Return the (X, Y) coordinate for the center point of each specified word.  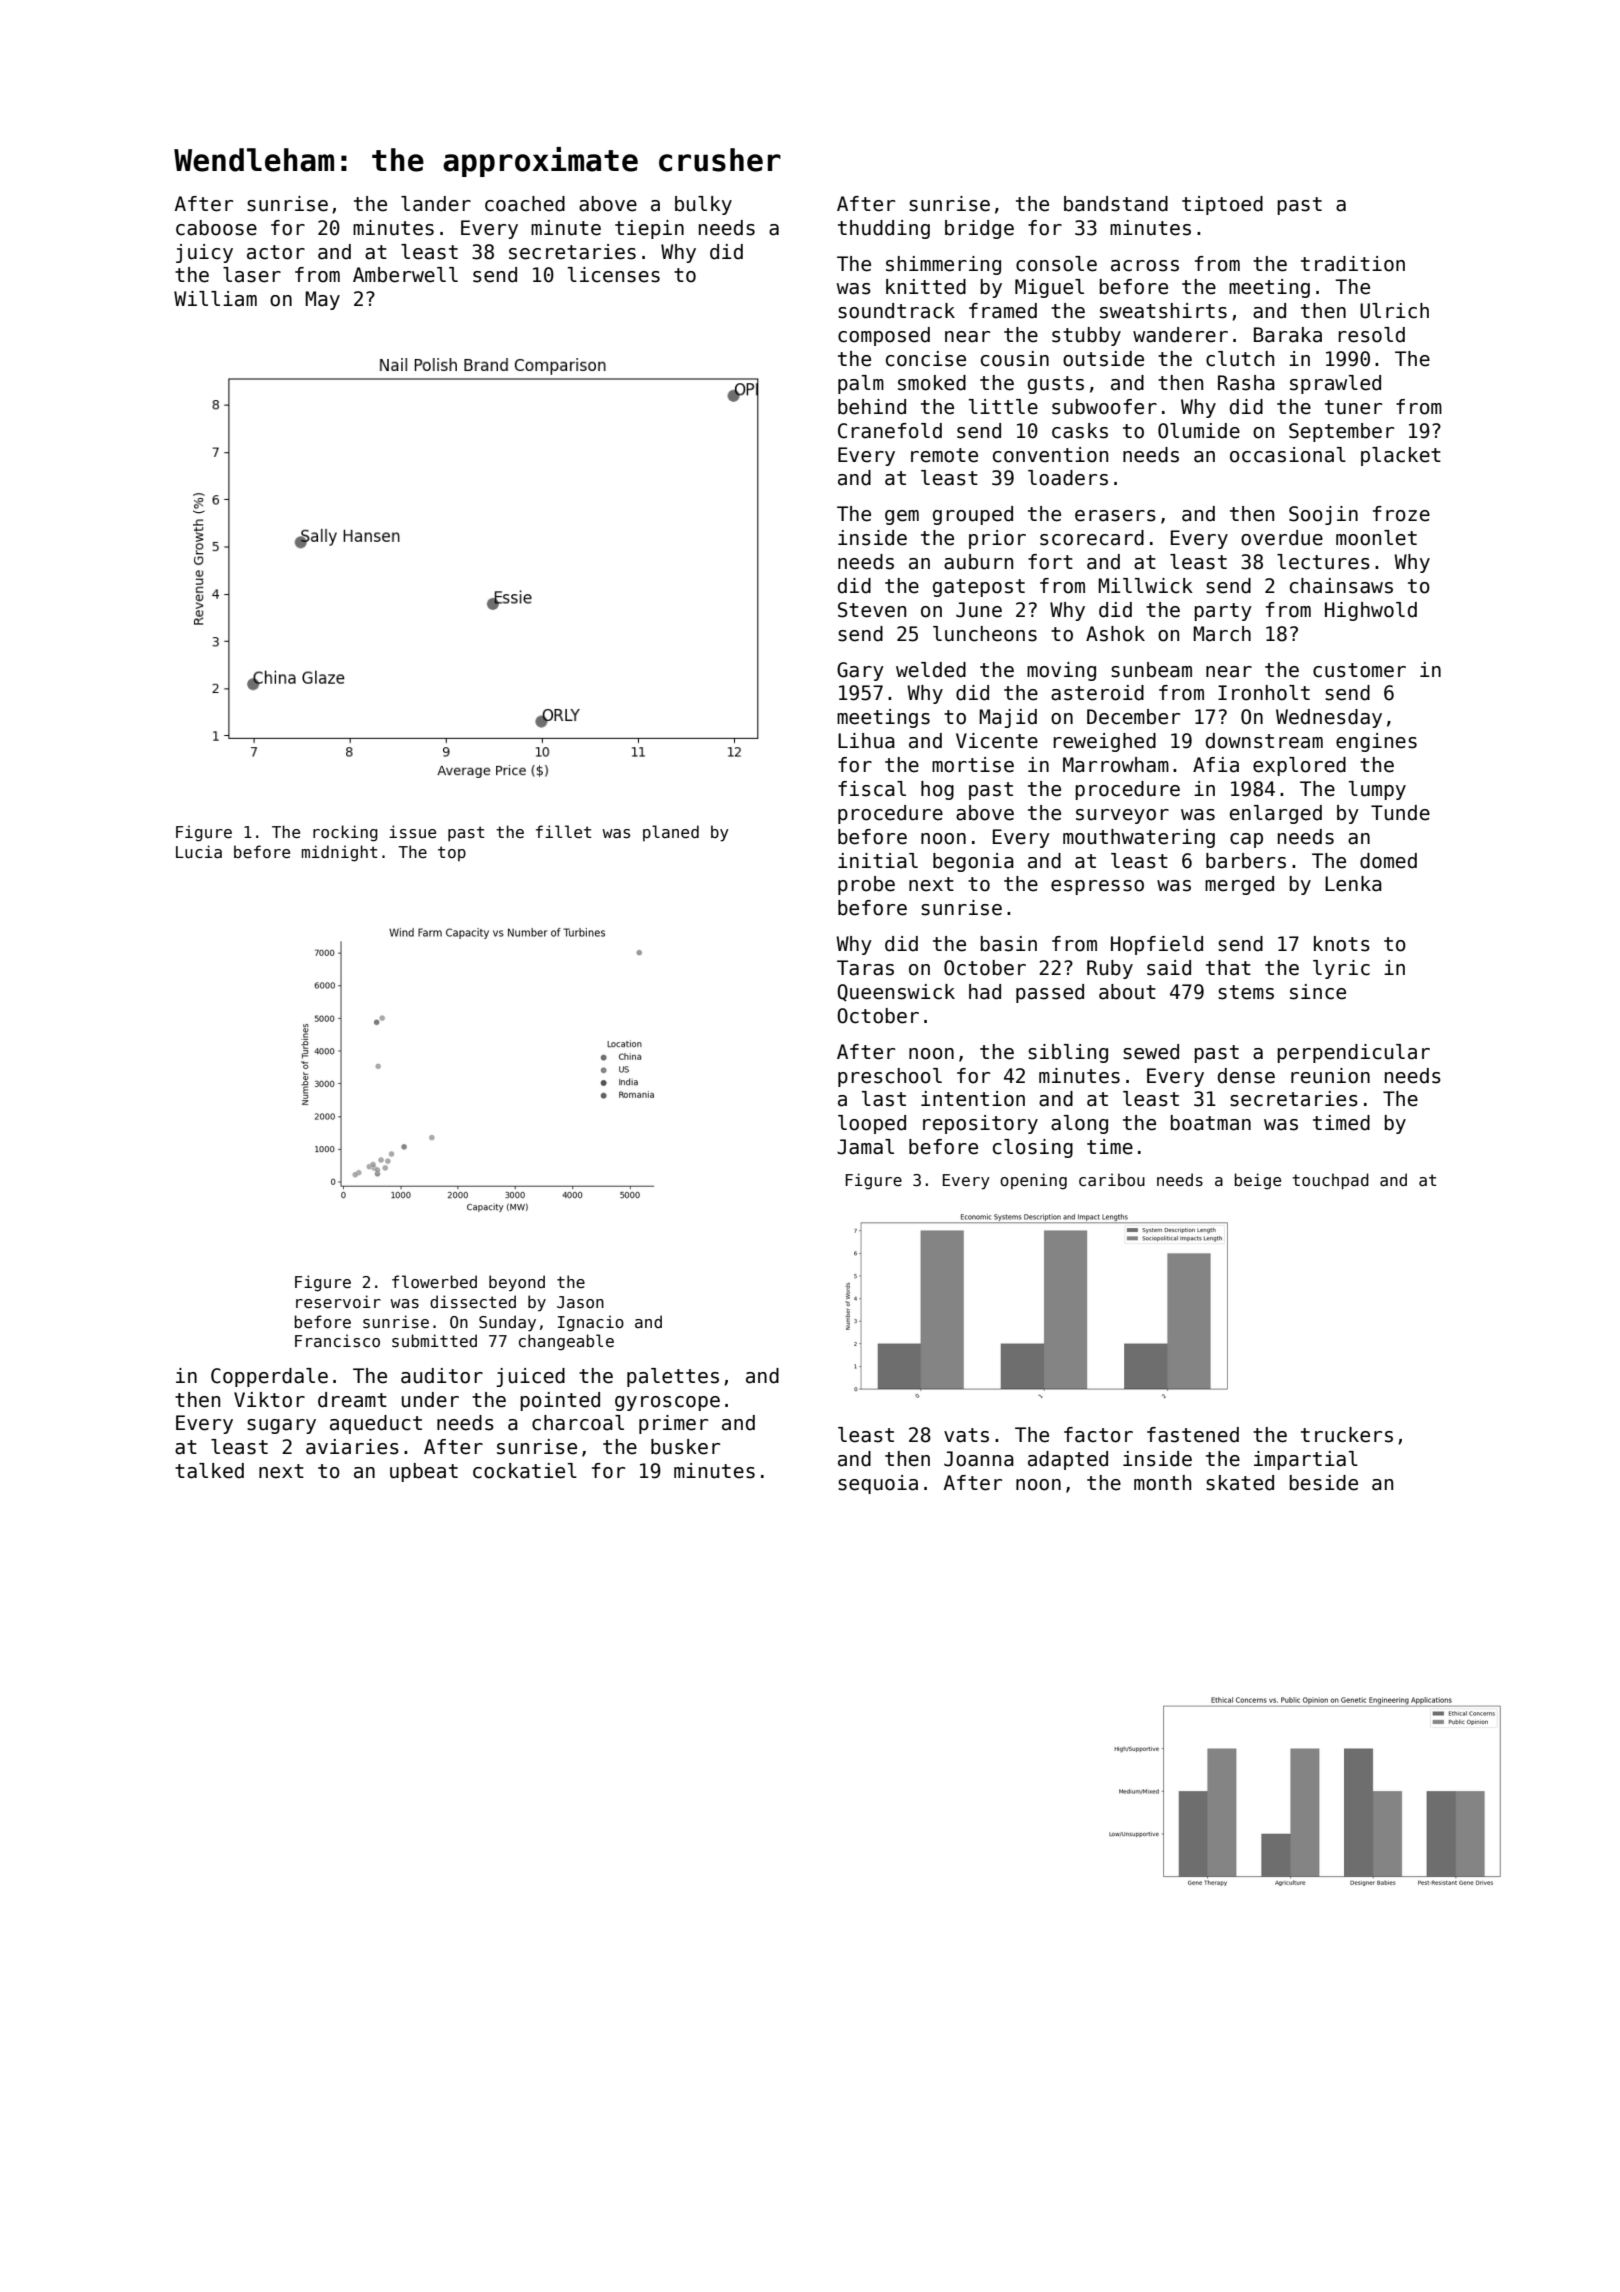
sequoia (878, 1484)
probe (866, 885)
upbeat (424, 1472)
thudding (884, 229)
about (1127, 992)
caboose (216, 228)
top (452, 853)
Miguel (1049, 288)
